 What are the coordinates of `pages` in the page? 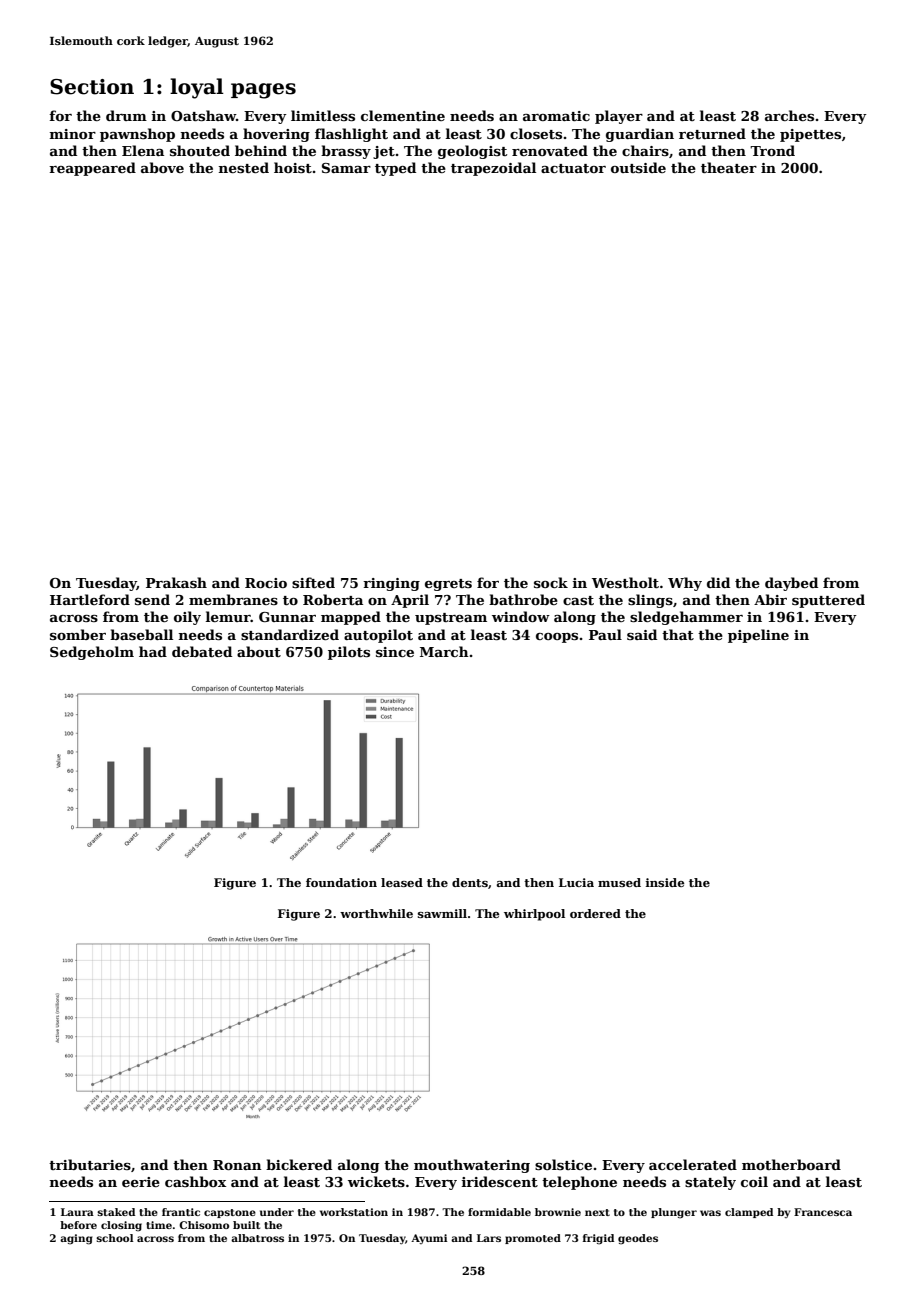 It's located at (263, 91).
